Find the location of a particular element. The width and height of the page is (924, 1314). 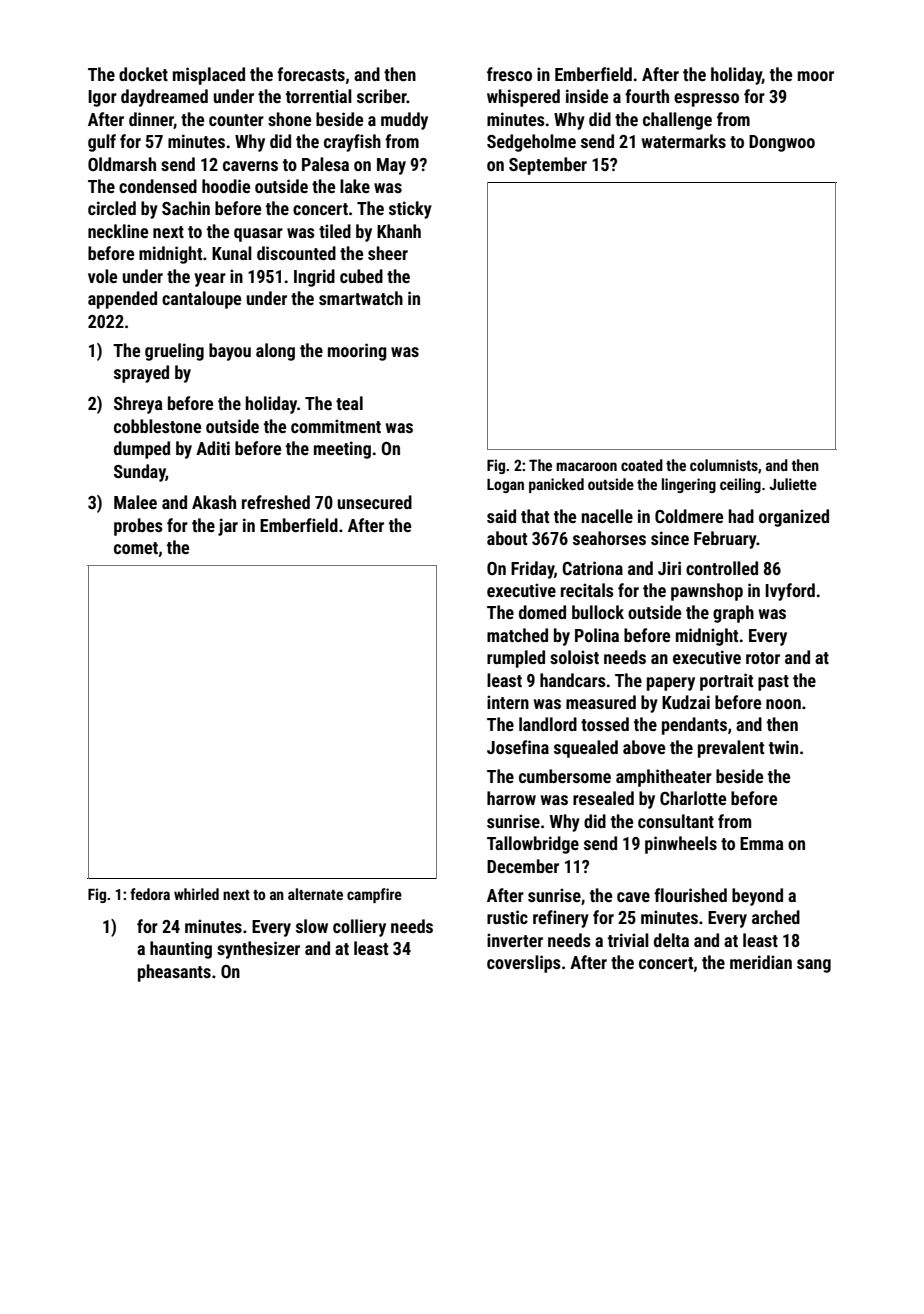

inside is located at coordinates (587, 96).
